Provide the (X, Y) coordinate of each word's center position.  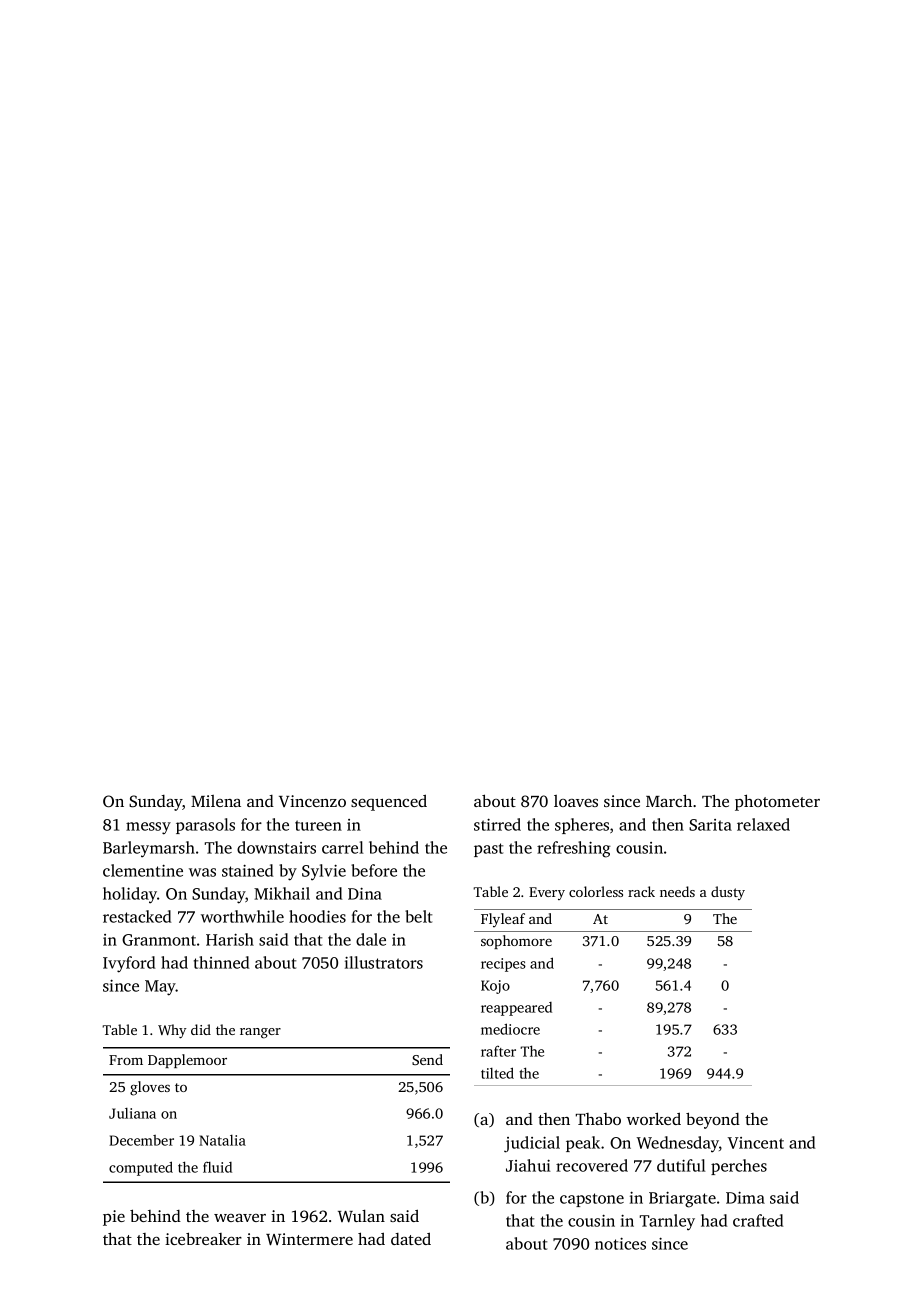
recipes (503, 965)
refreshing (574, 849)
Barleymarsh (149, 849)
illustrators (384, 962)
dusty (728, 893)
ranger (260, 1033)
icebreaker (203, 1238)
